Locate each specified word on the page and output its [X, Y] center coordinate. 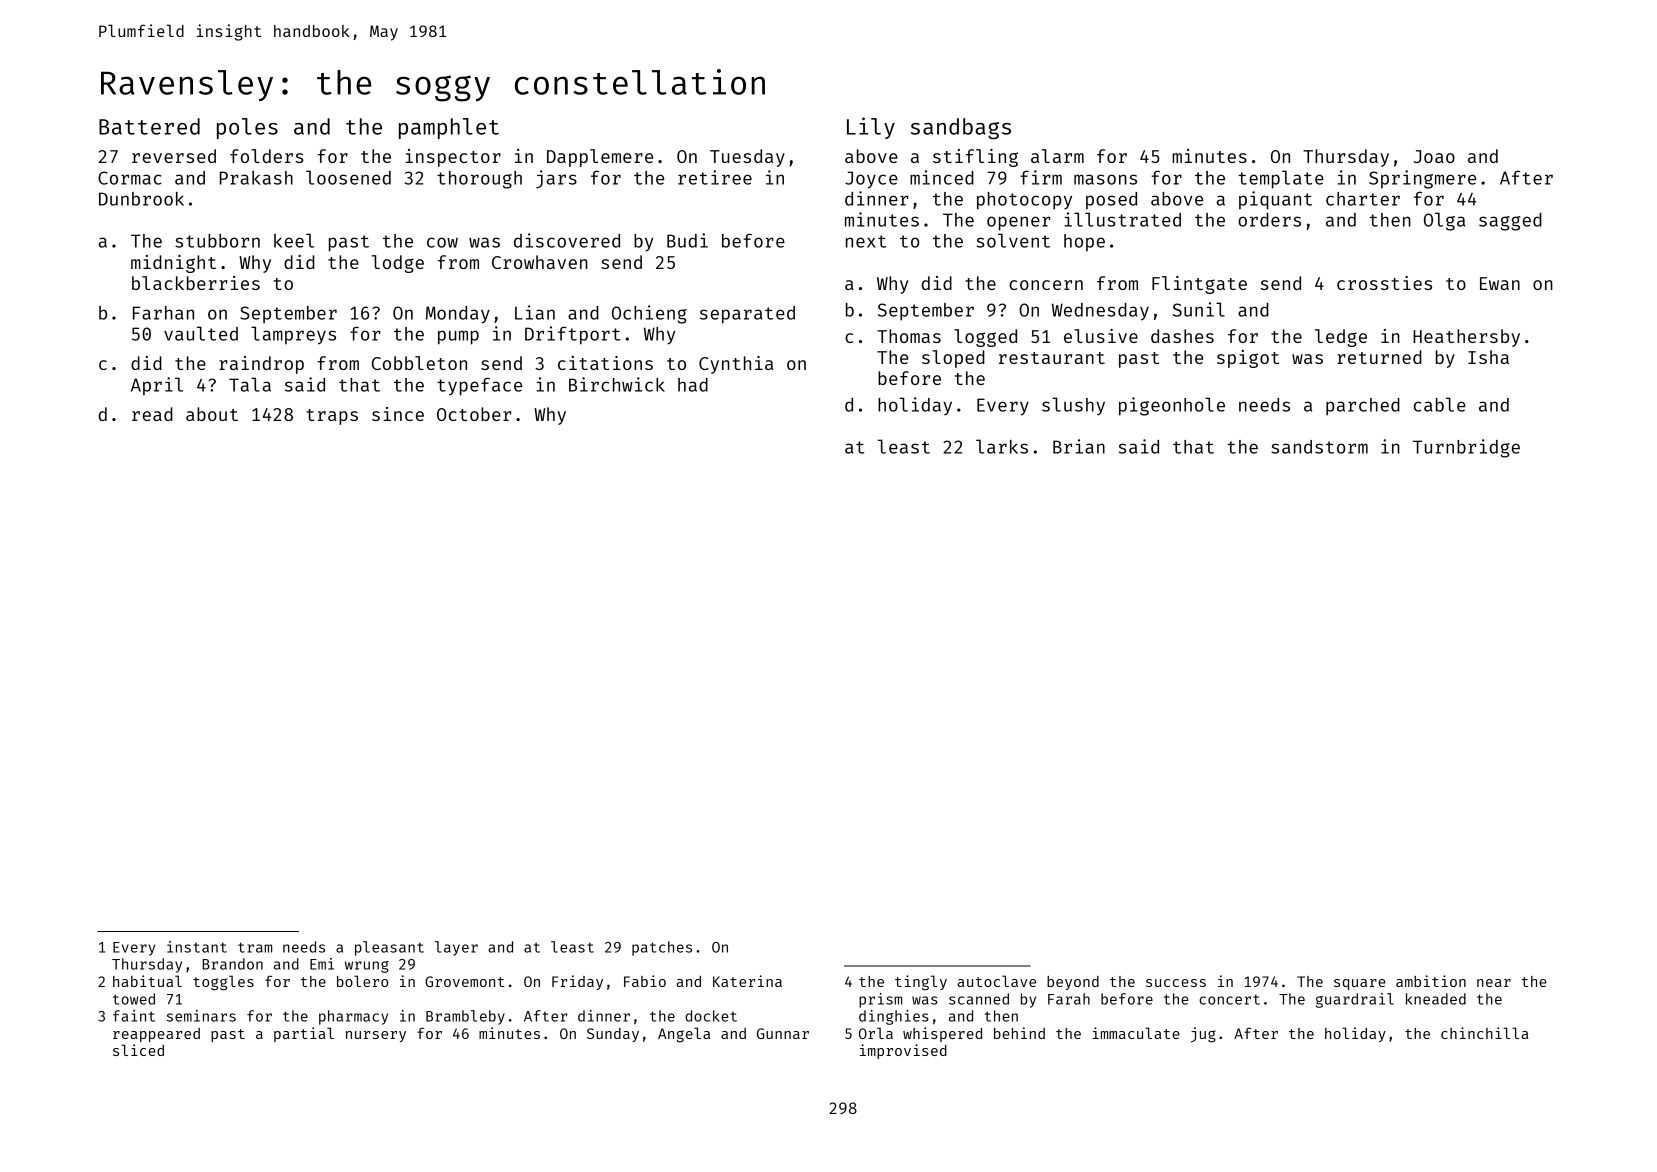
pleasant [389, 948]
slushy [1073, 406]
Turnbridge [1466, 448]
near [1494, 983]
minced [942, 177]
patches [662, 948]
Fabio [645, 981]
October [474, 414]
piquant [1275, 200]
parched [1363, 407]
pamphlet [449, 128]
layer [456, 948]
